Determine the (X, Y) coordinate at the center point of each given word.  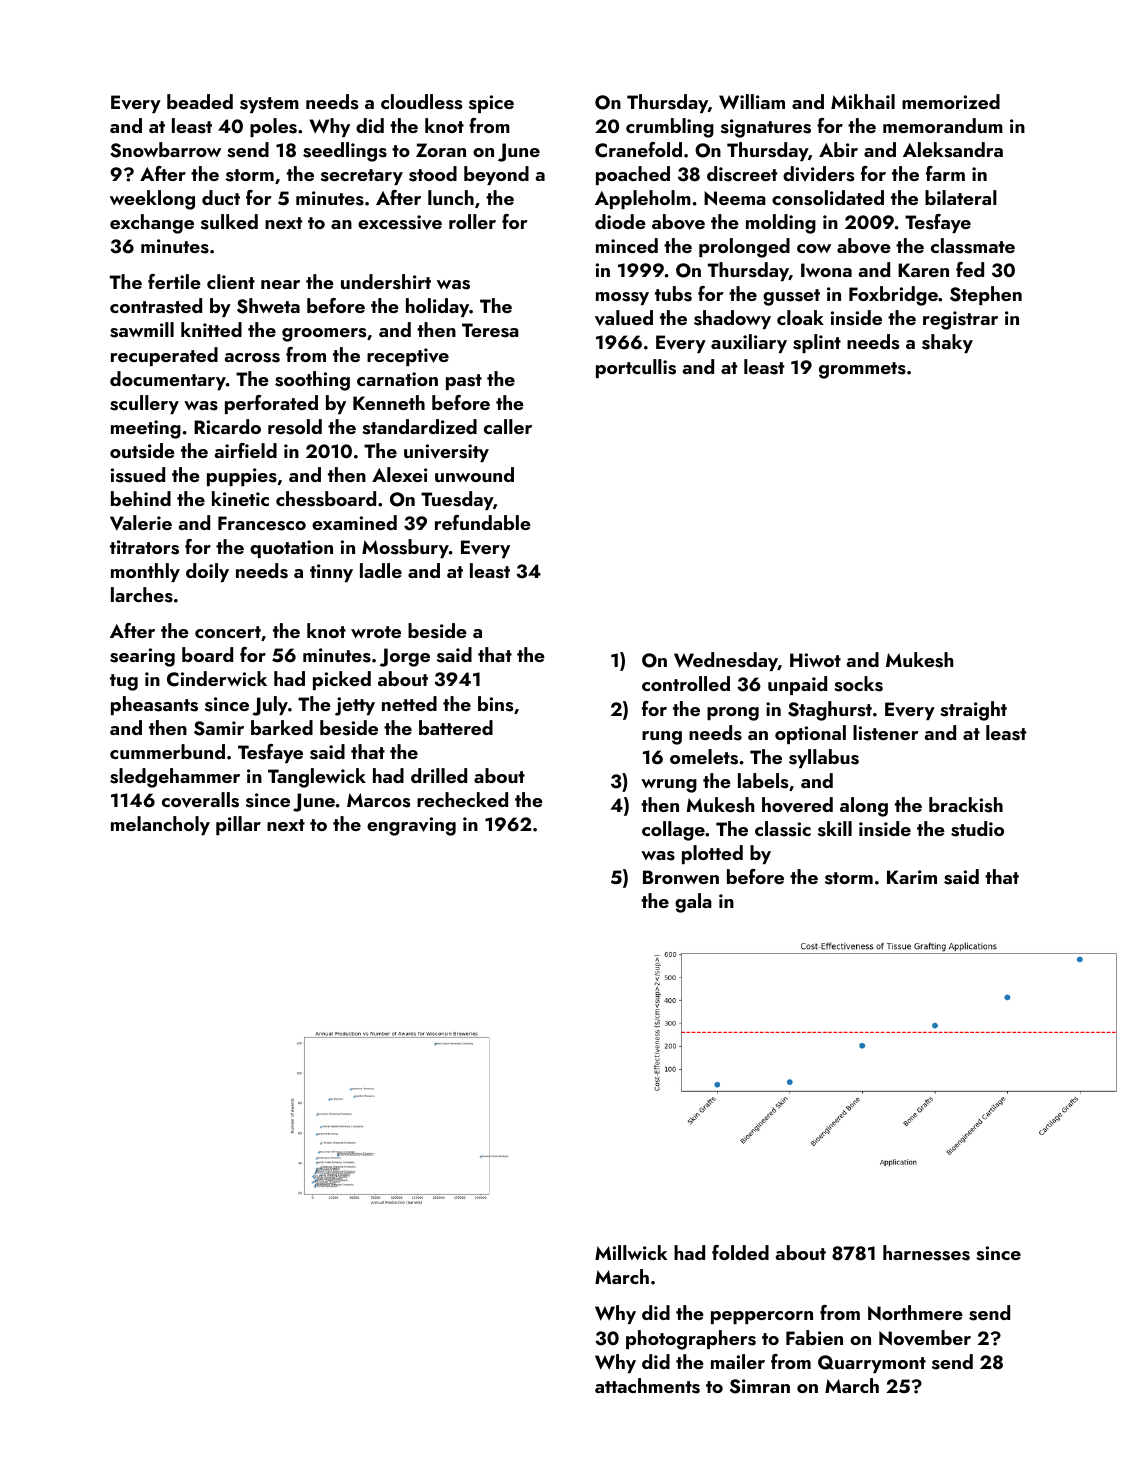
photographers (691, 1340)
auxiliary (749, 343)
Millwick (631, 1252)
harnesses (926, 1253)
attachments (647, 1386)
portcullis (636, 368)
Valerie (141, 523)
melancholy (160, 825)
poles (273, 127)
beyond (496, 175)
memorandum (943, 125)
